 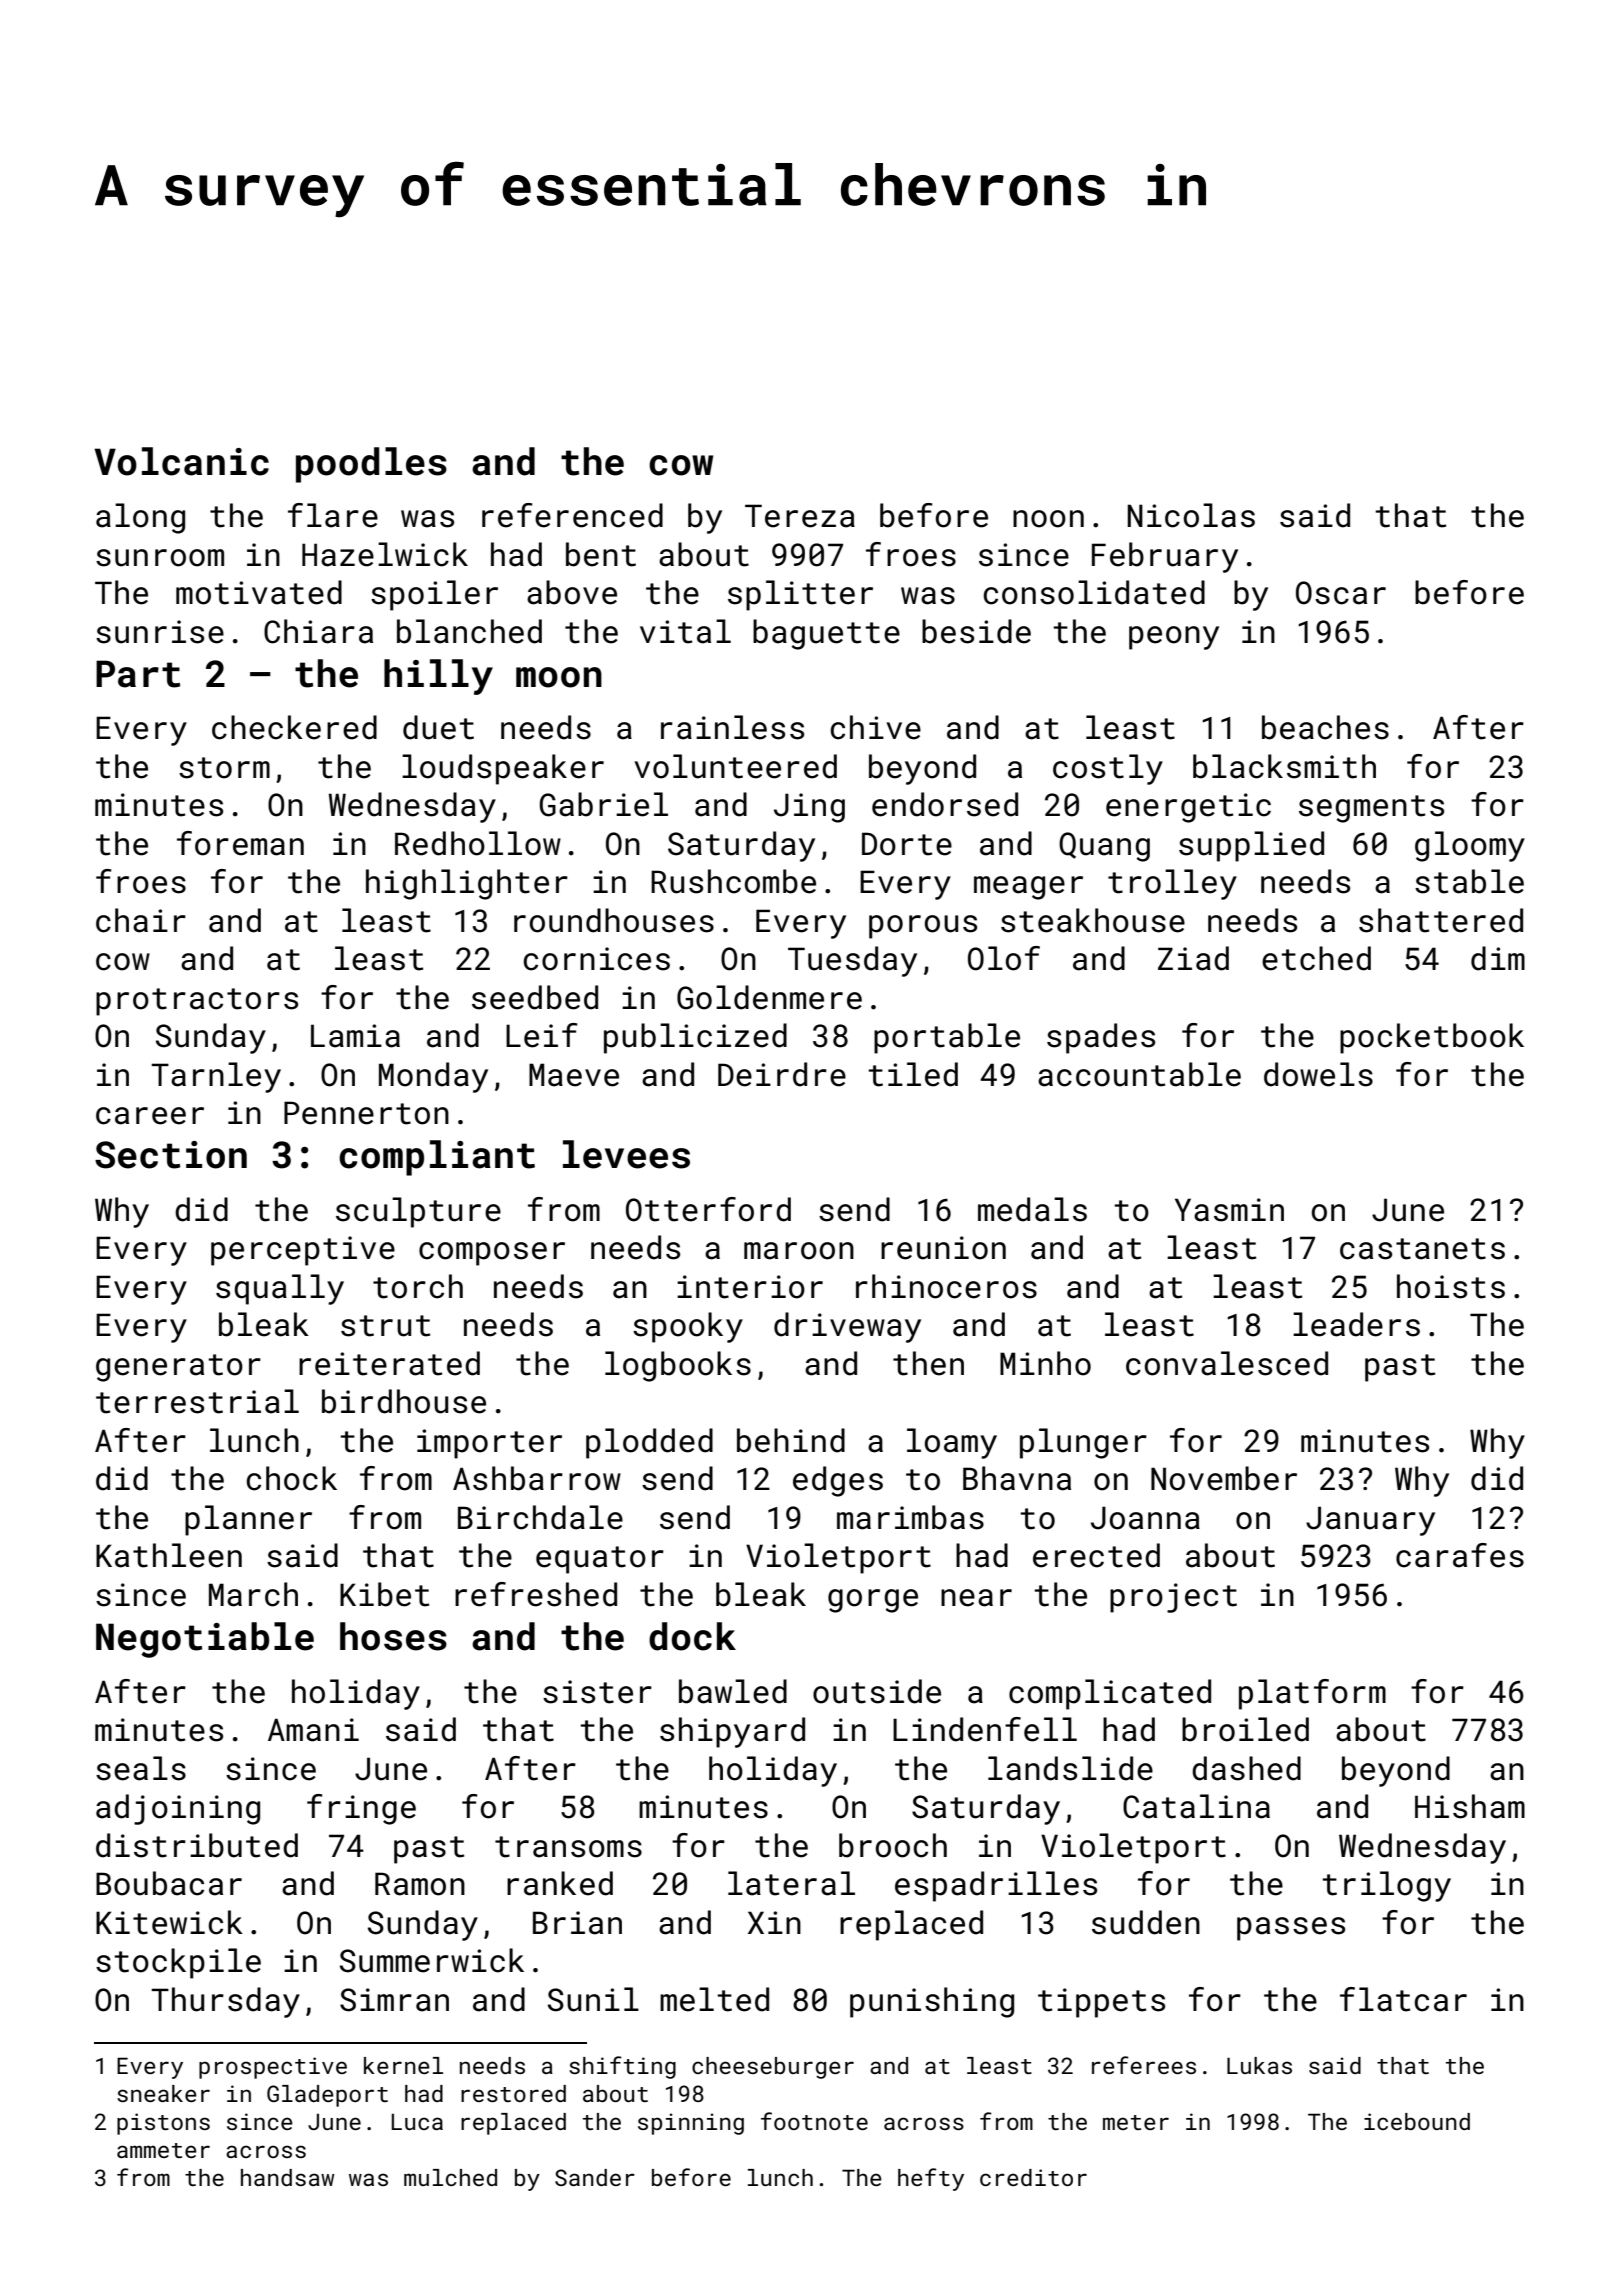 I want to click on rhinoceros, so click(x=946, y=1286).
